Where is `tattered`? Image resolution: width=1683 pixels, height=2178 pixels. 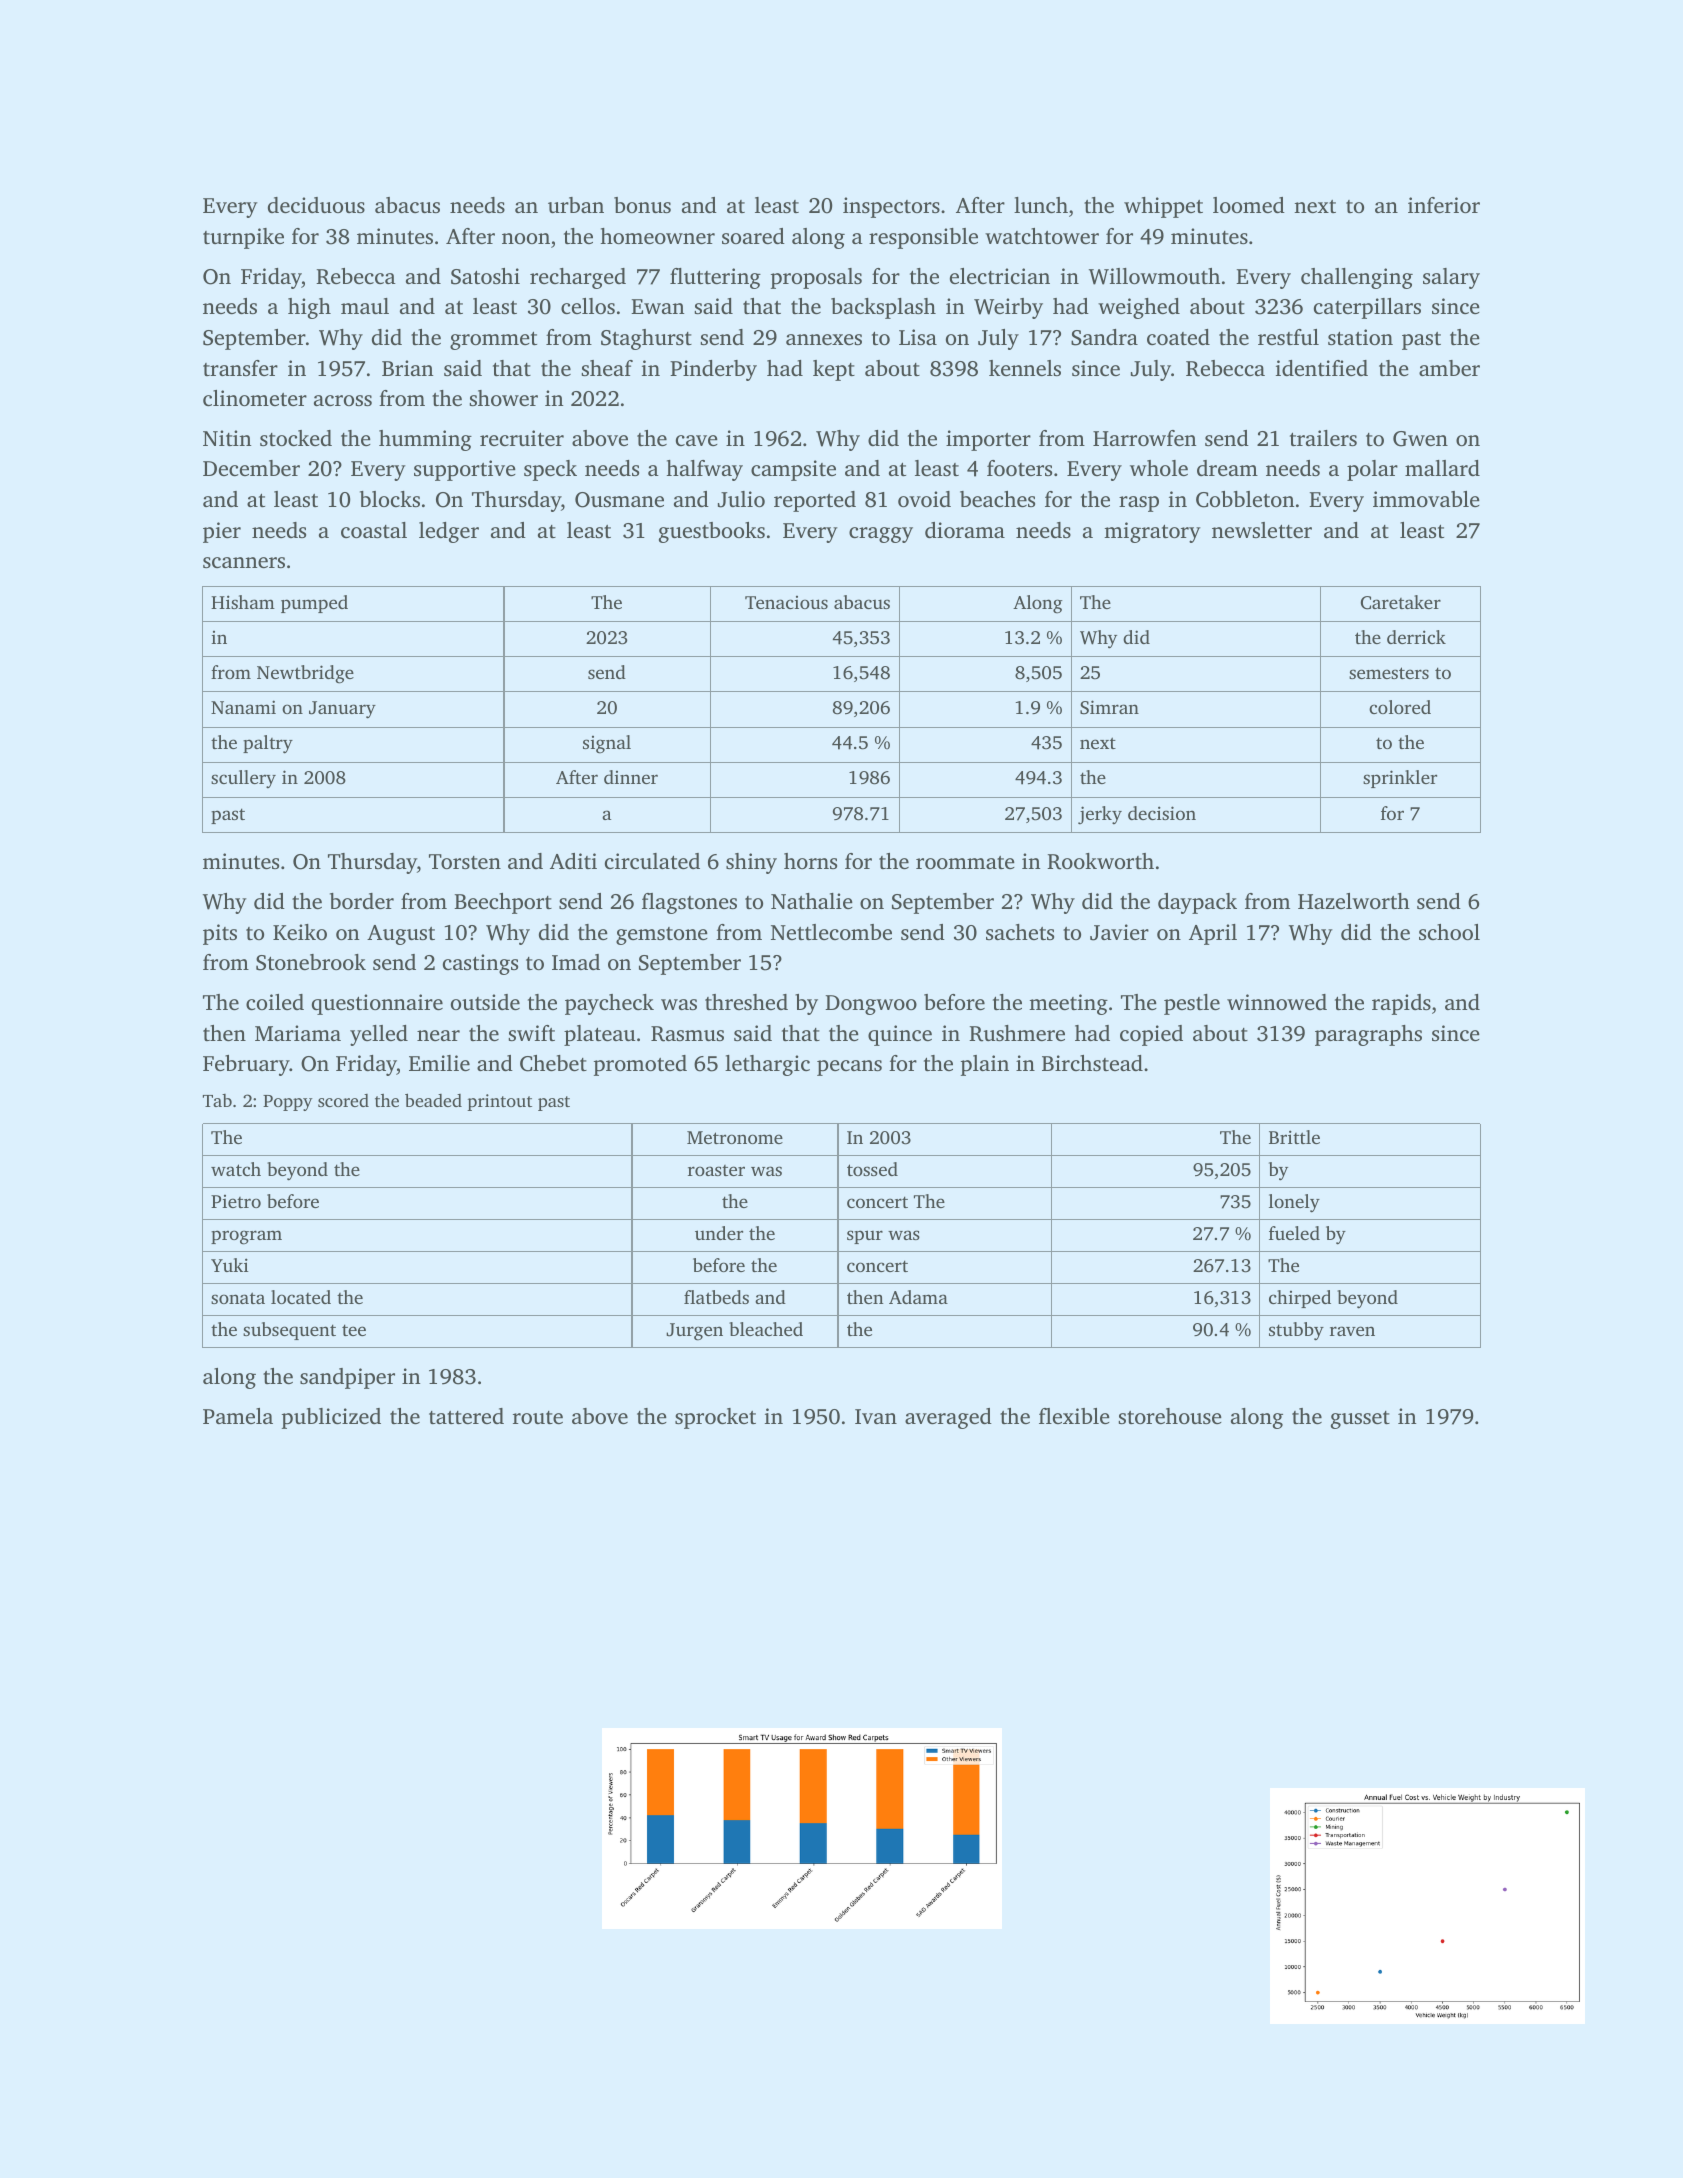 tattered is located at coordinates (466, 1416).
